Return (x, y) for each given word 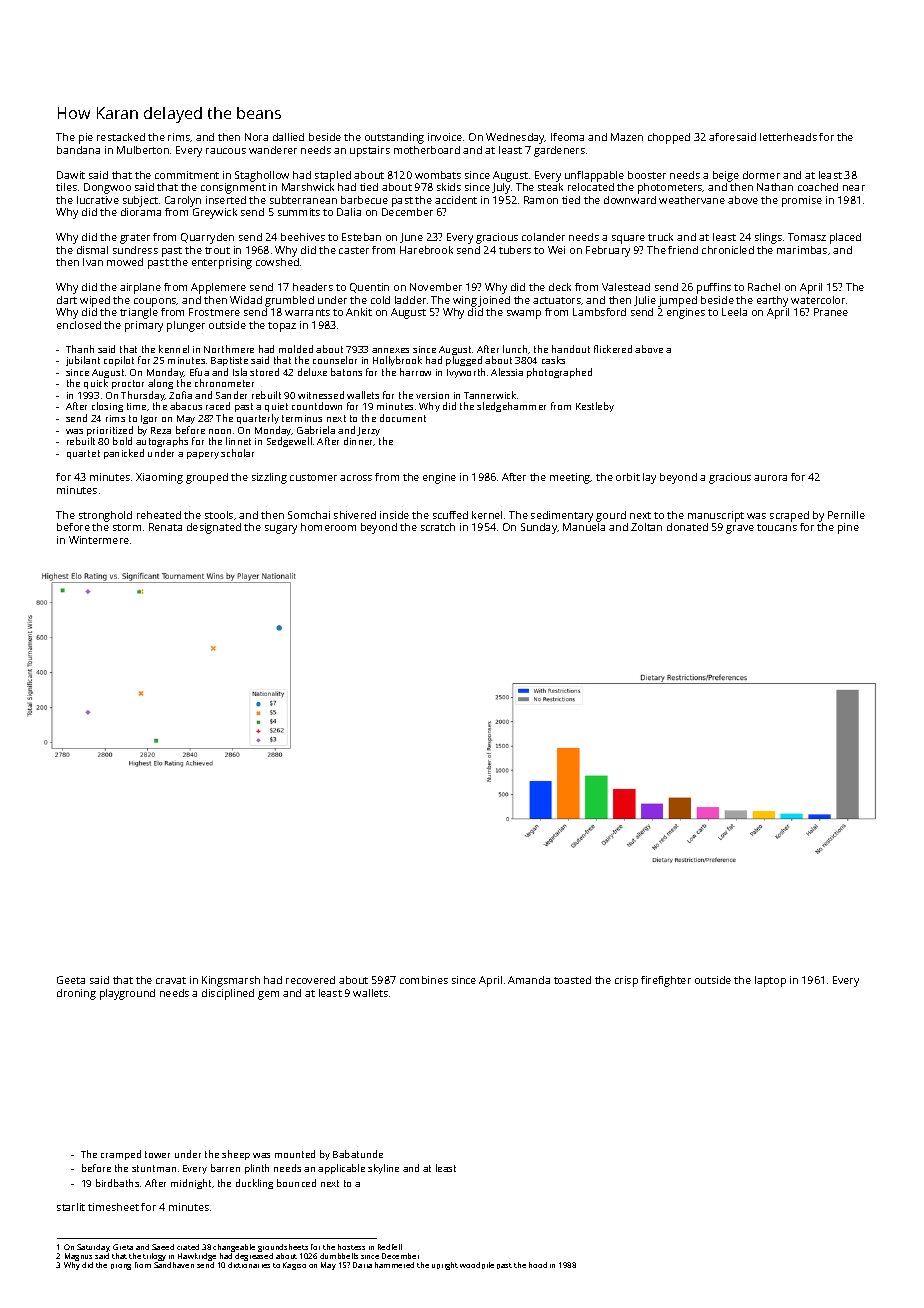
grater (135, 239)
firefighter (666, 981)
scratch (438, 527)
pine (848, 528)
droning (76, 994)
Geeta (71, 980)
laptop (770, 981)
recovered (310, 980)
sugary (281, 529)
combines (424, 980)
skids (449, 187)
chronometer (224, 383)
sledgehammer (511, 407)
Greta (123, 1247)
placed (845, 238)
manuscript (716, 516)
